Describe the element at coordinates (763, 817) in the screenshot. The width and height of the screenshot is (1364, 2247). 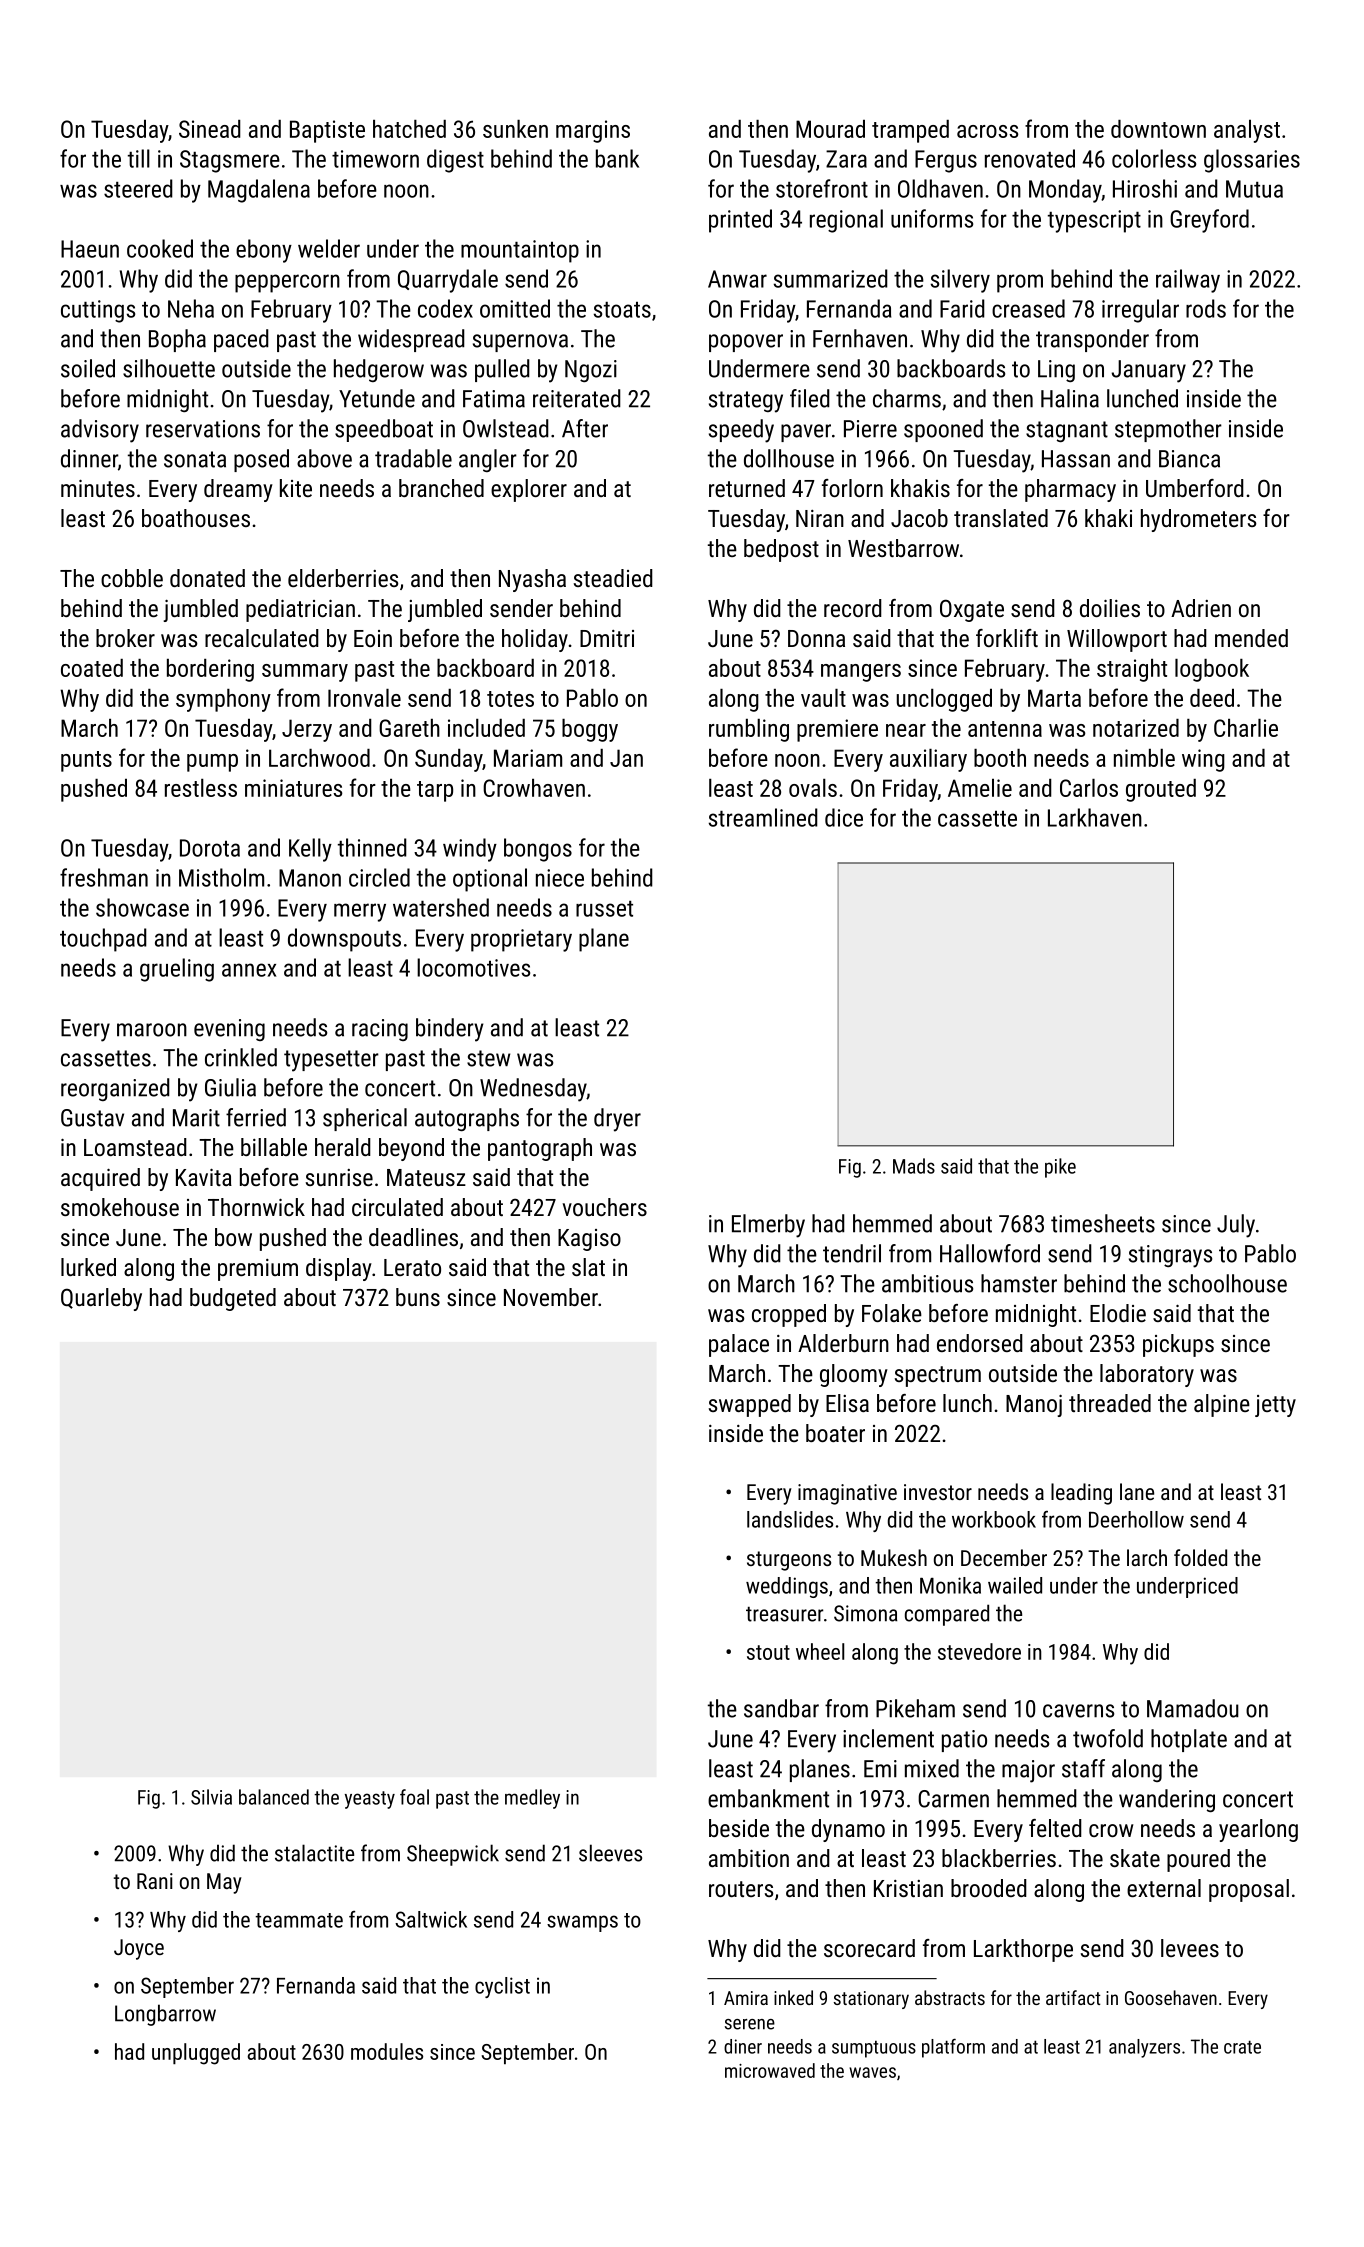
I see `streamlined` at that location.
